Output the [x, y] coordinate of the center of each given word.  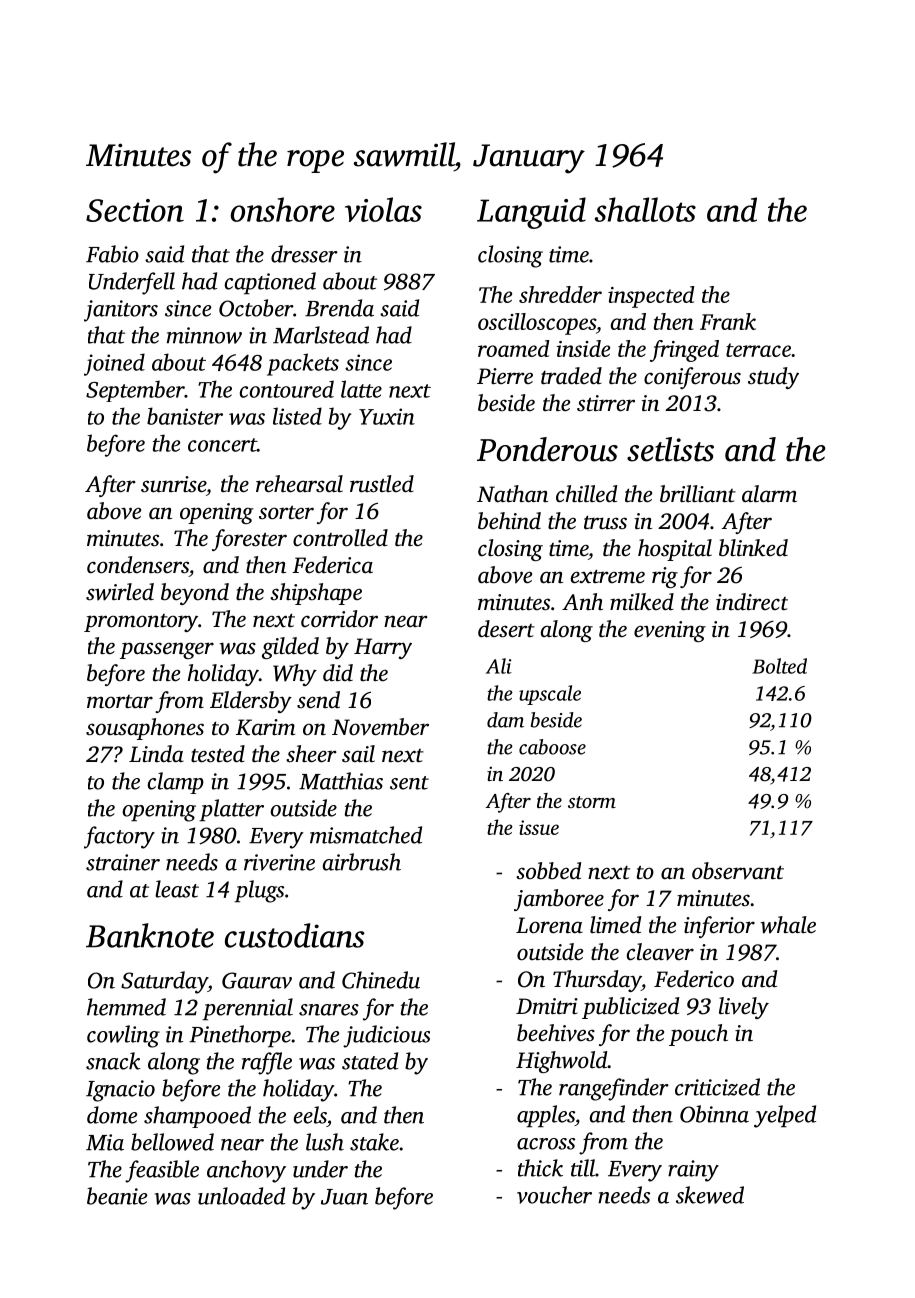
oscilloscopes [537, 324]
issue [539, 827]
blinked [753, 548]
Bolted [779, 666]
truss [605, 522]
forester [249, 540]
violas [383, 209]
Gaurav [257, 980]
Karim [265, 727]
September [135, 391]
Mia [105, 1142]
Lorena [549, 925]
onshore [283, 209]
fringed [684, 351]
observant [738, 871]
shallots [645, 209]
